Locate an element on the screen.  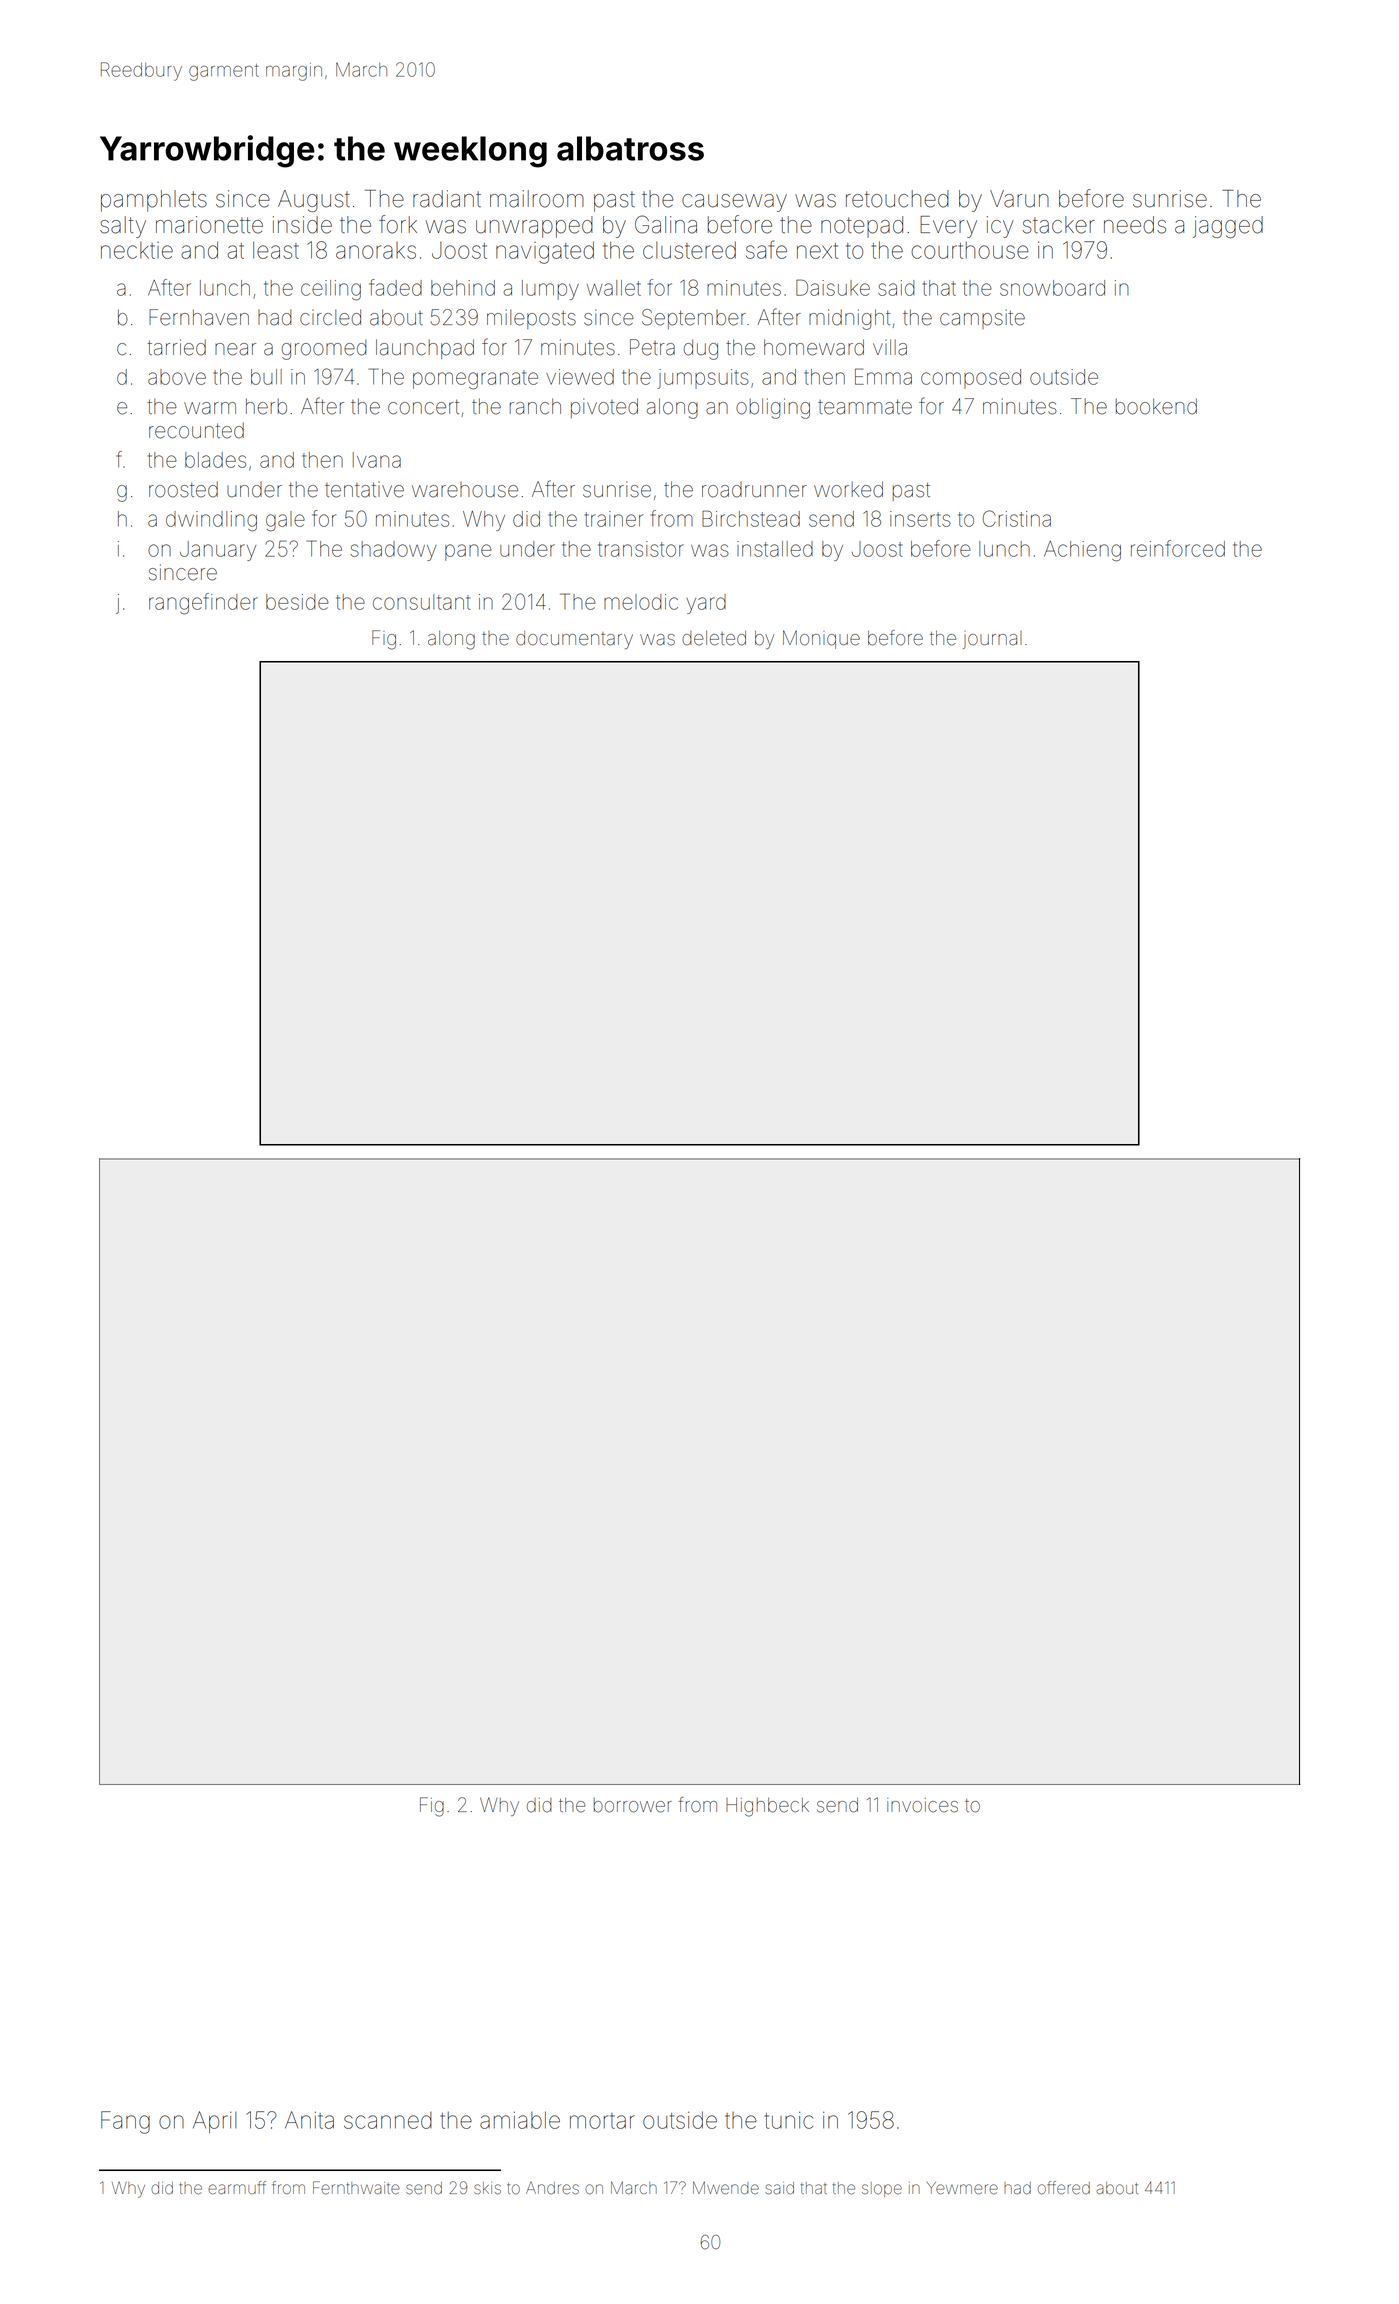
Every is located at coordinates (948, 227).
